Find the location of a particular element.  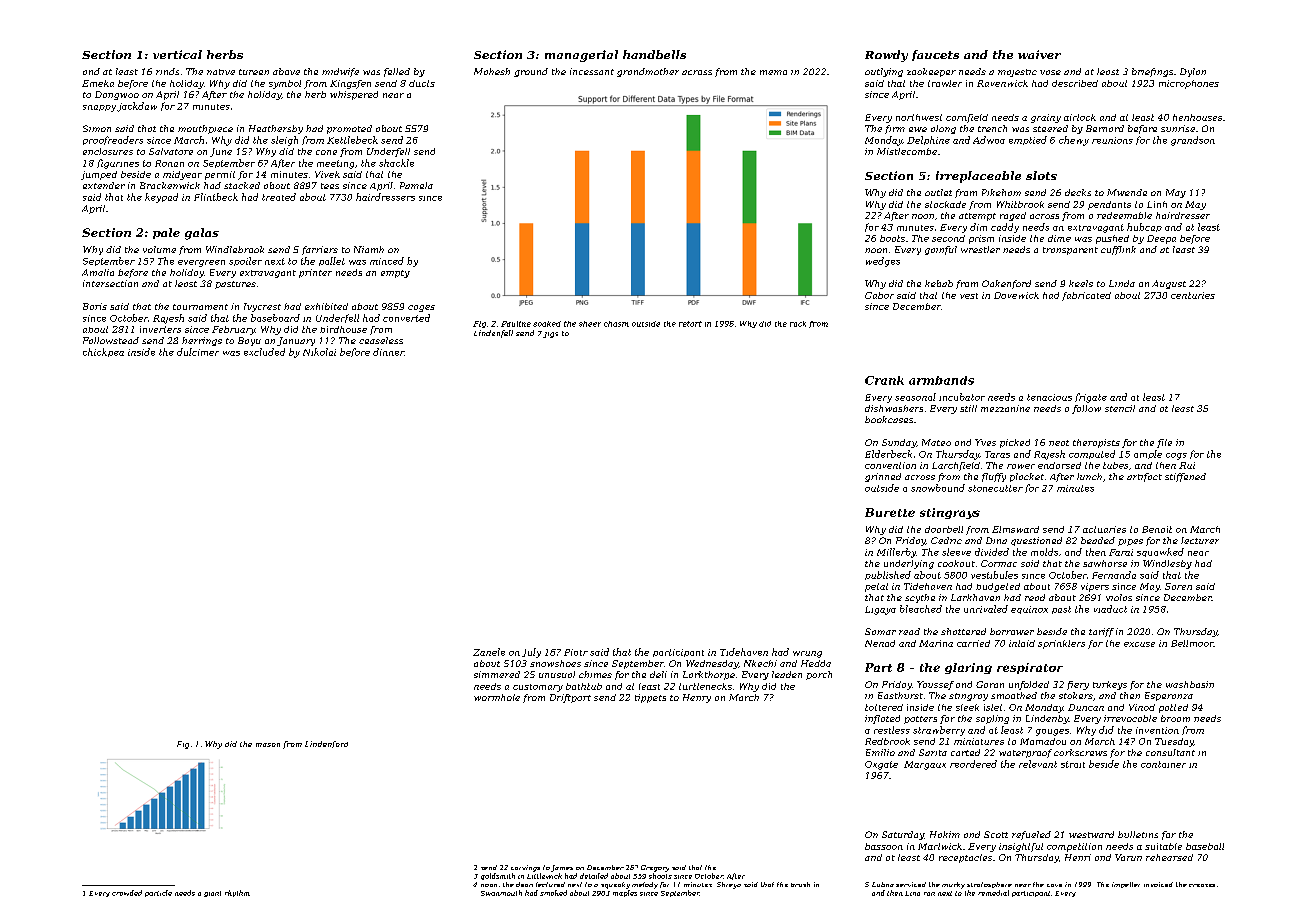

armbands is located at coordinates (941, 380).
